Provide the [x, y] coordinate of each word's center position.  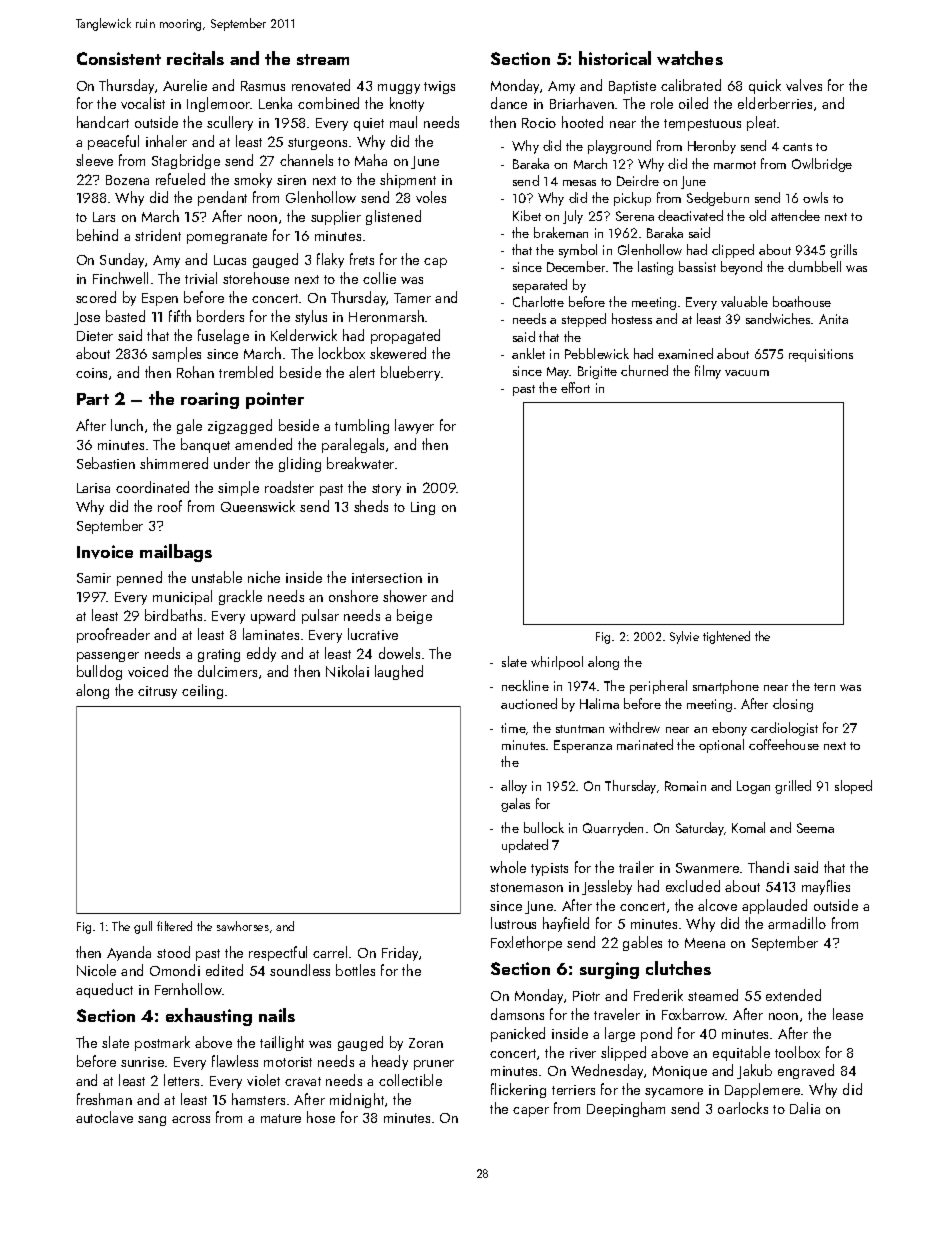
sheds [371, 506]
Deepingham [626, 1109]
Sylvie [684, 637]
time [513, 728]
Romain [685, 786]
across [191, 1119]
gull [143, 927]
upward [273, 616]
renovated [321, 85]
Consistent [119, 58]
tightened [726, 637]
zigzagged [240, 426]
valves [804, 85]
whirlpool [557, 663]
